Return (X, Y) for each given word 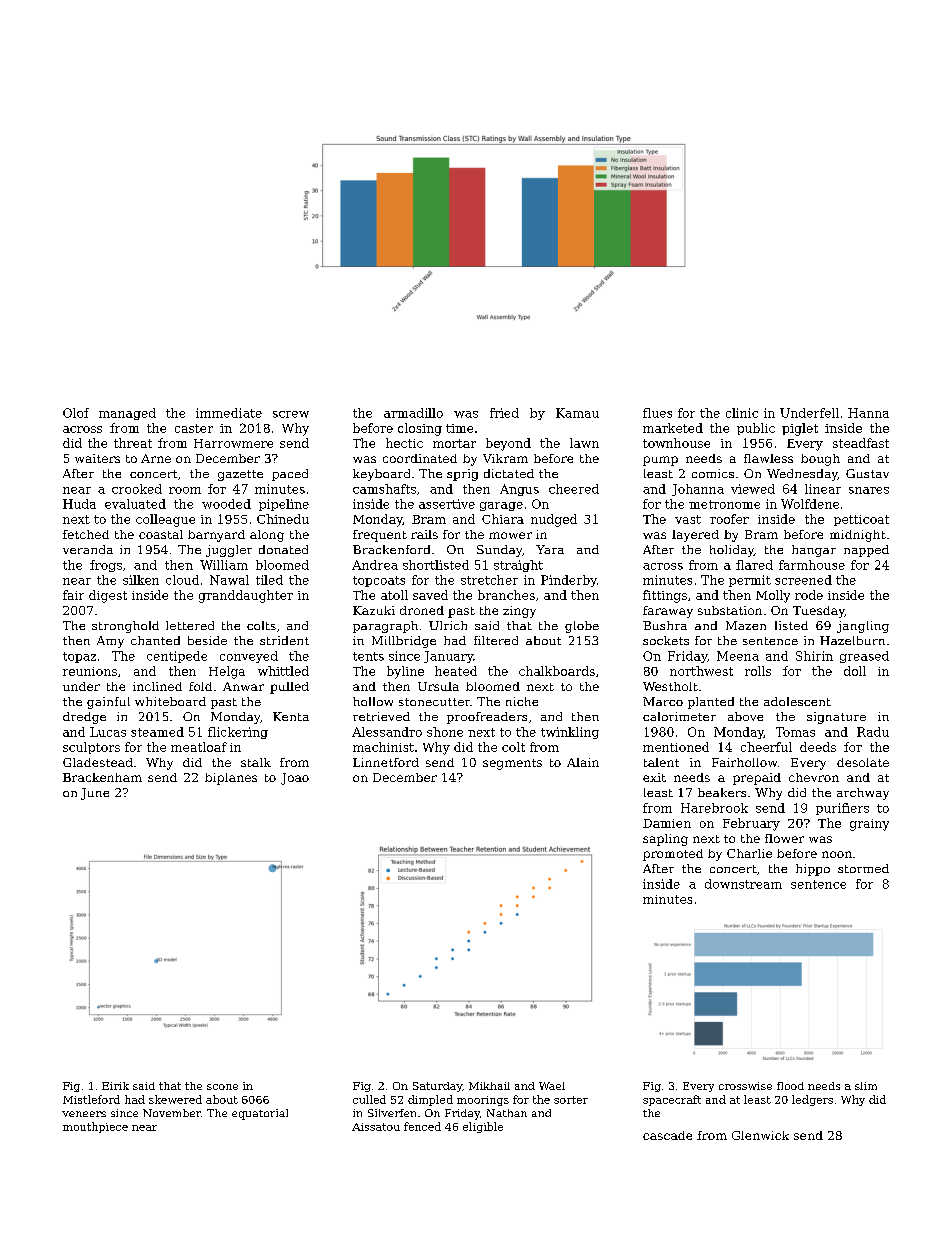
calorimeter (679, 716)
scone (222, 1087)
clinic (742, 413)
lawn (584, 443)
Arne (156, 458)
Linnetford (386, 762)
